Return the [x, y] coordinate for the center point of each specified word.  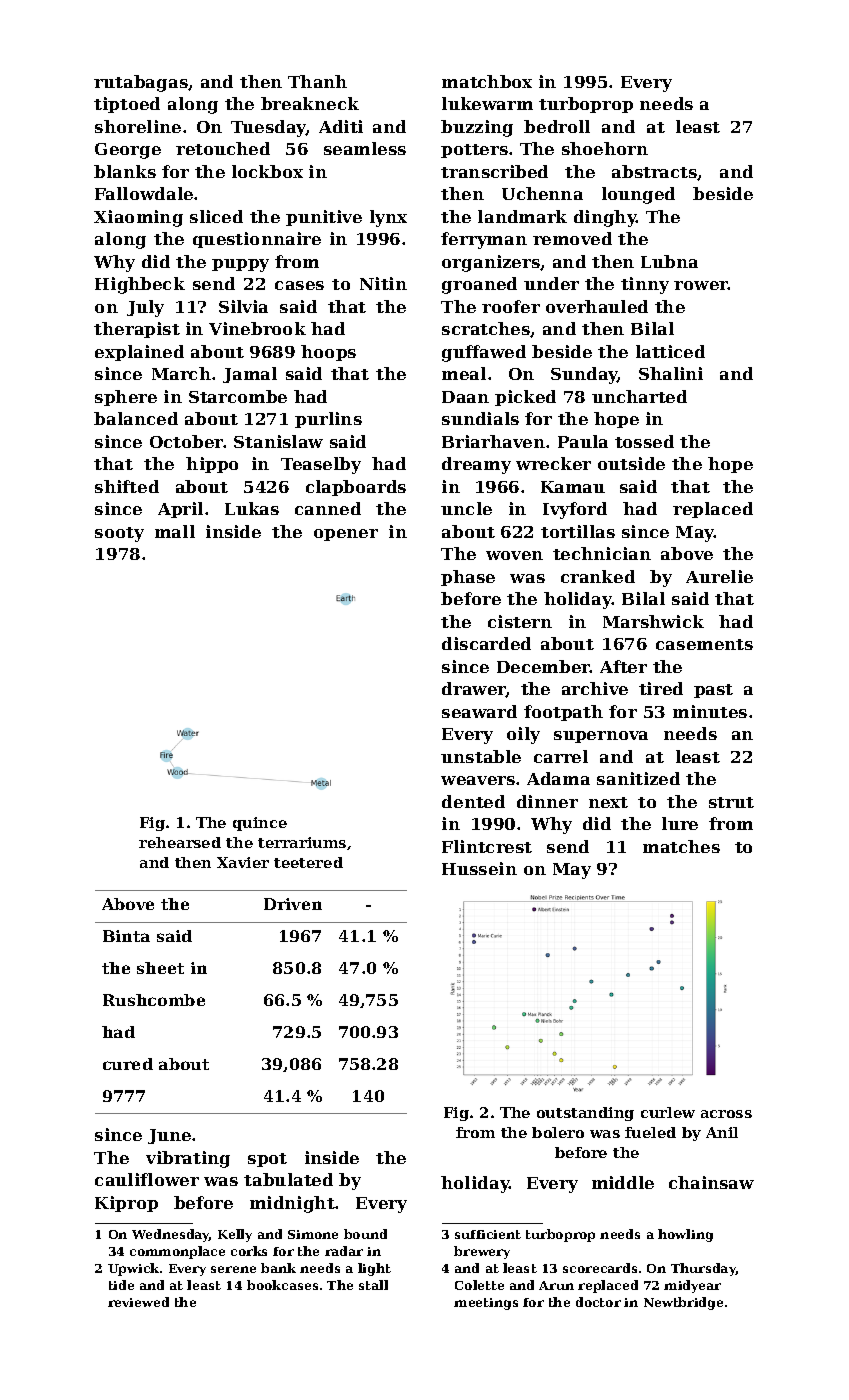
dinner [547, 801]
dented [473, 801]
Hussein [479, 868]
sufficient [488, 1234]
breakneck [310, 103]
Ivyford [575, 510]
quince [260, 824]
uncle [466, 508]
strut [731, 802]
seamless [365, 148]
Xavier [243, 862]
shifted [127, 486]
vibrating [188, 1159]
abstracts [655, 172]
